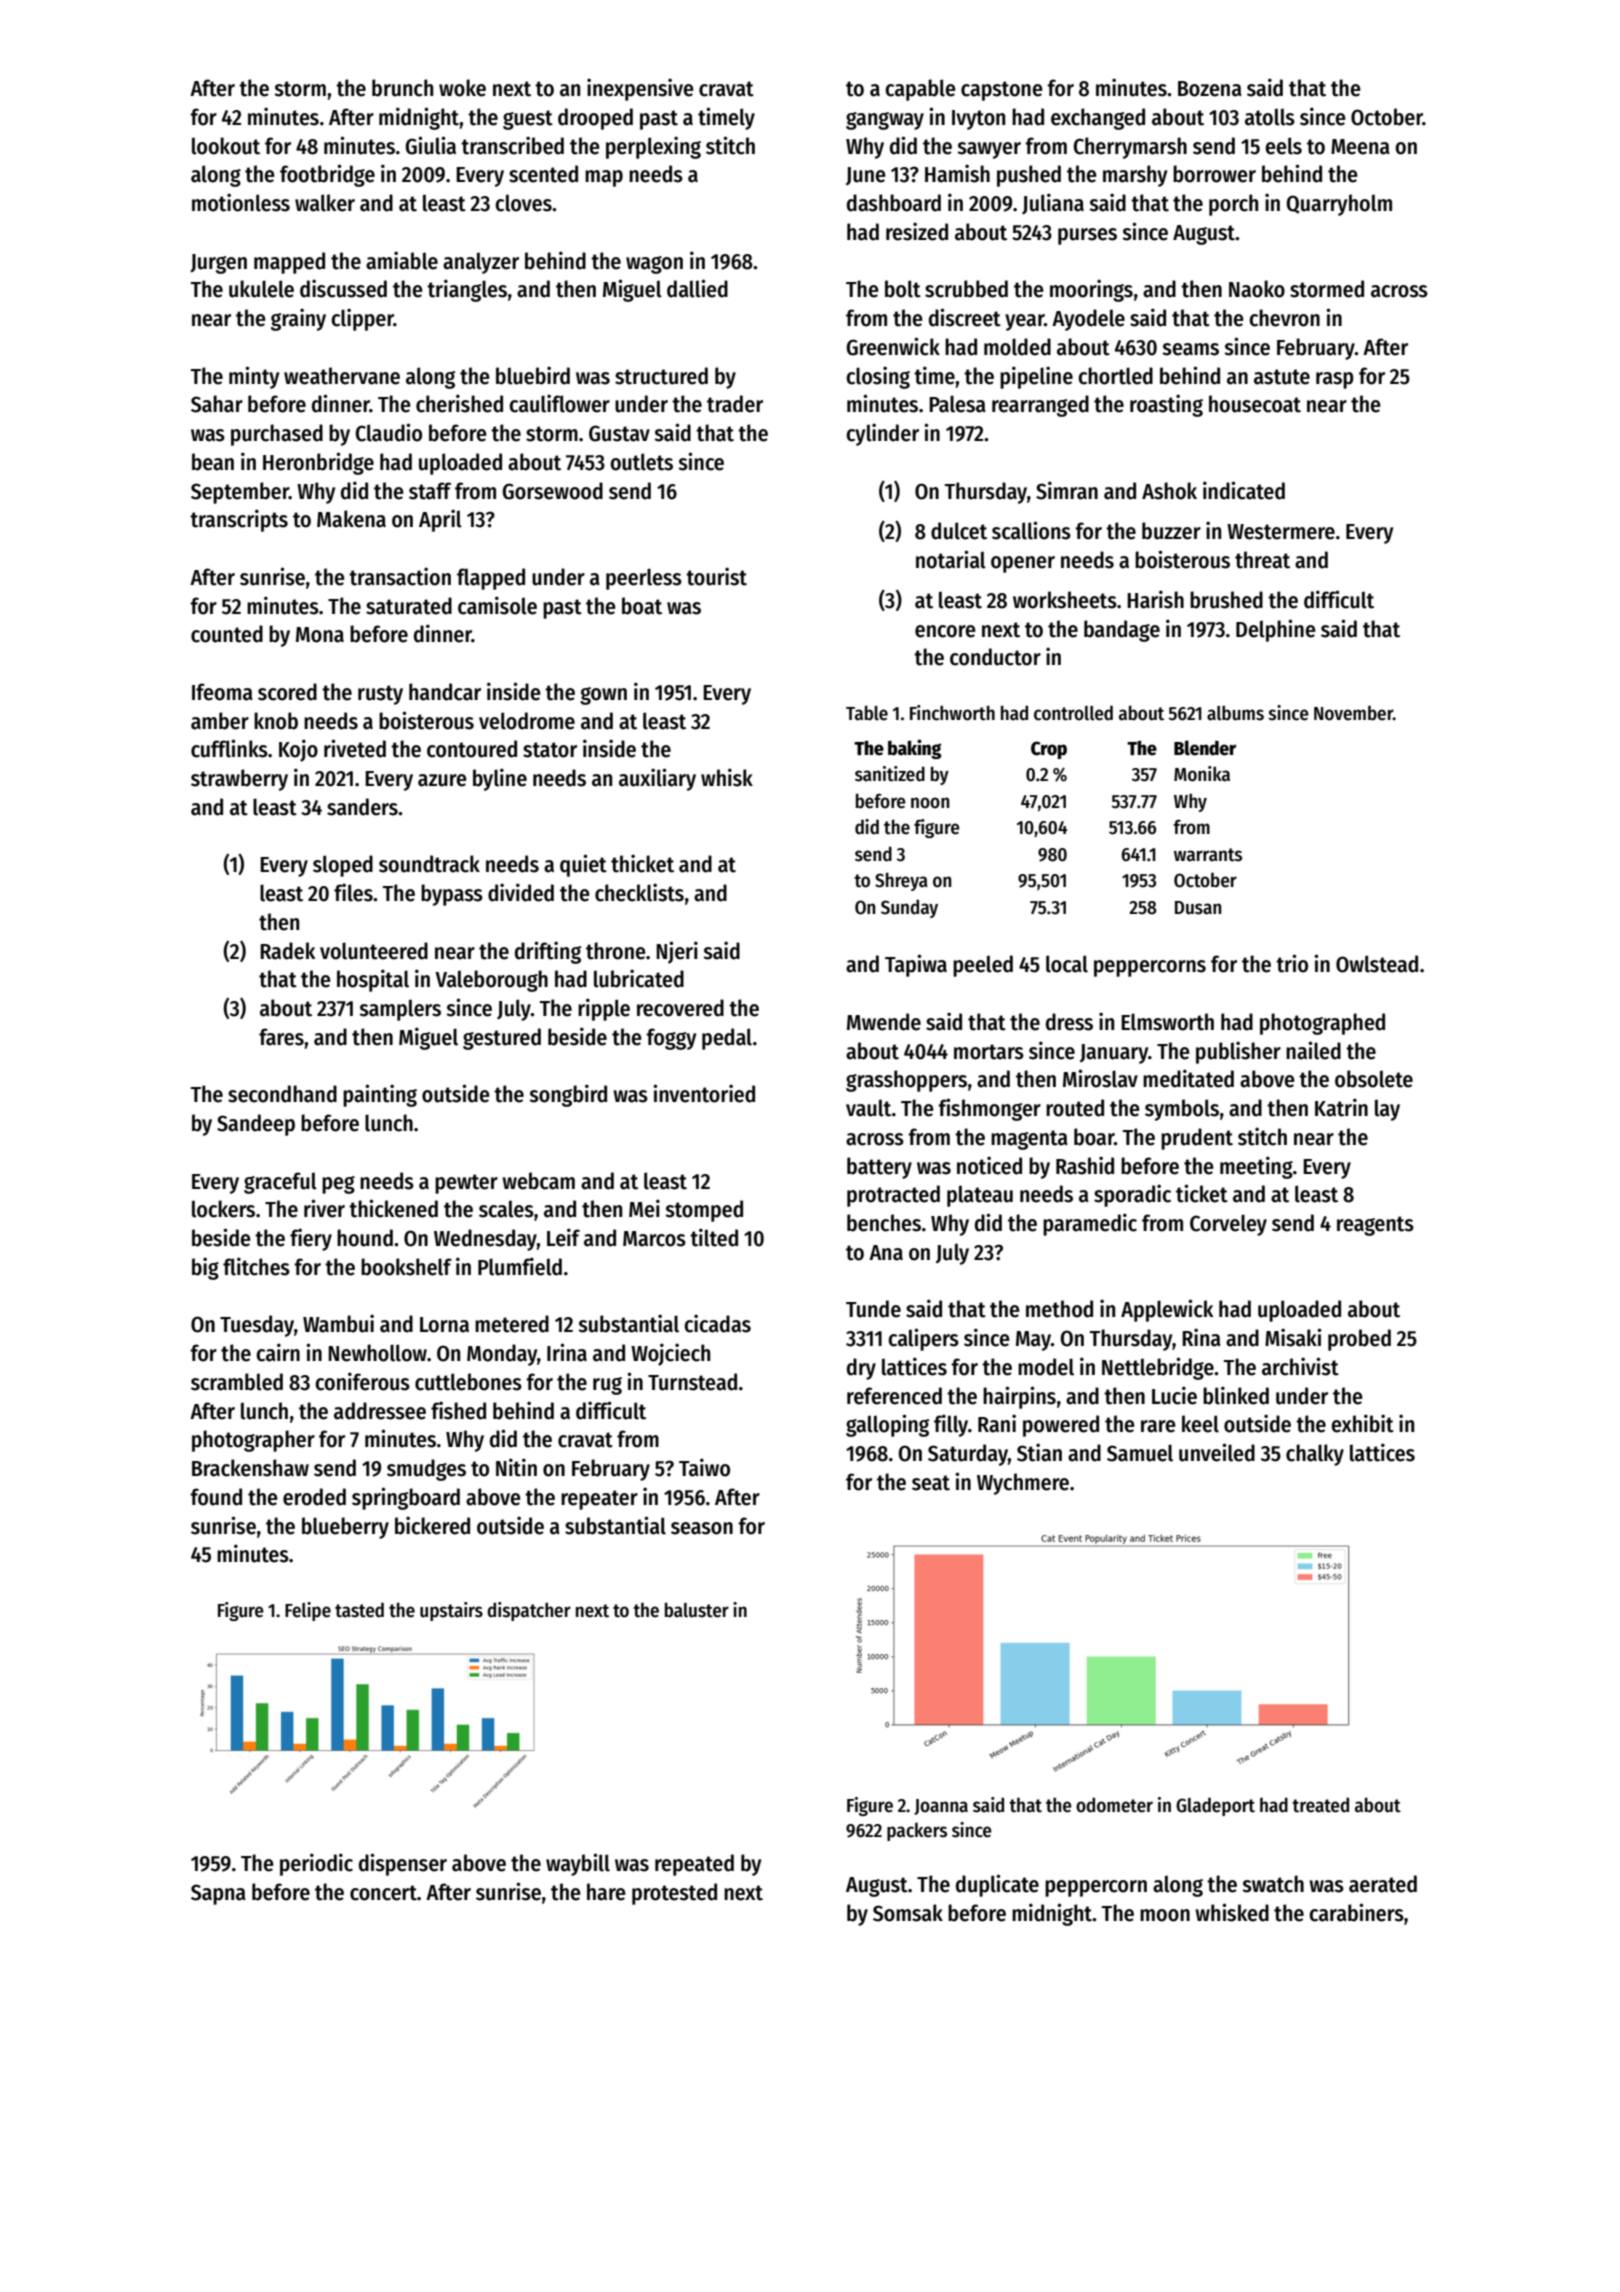  I want to click on baking, so click(914, 749).
